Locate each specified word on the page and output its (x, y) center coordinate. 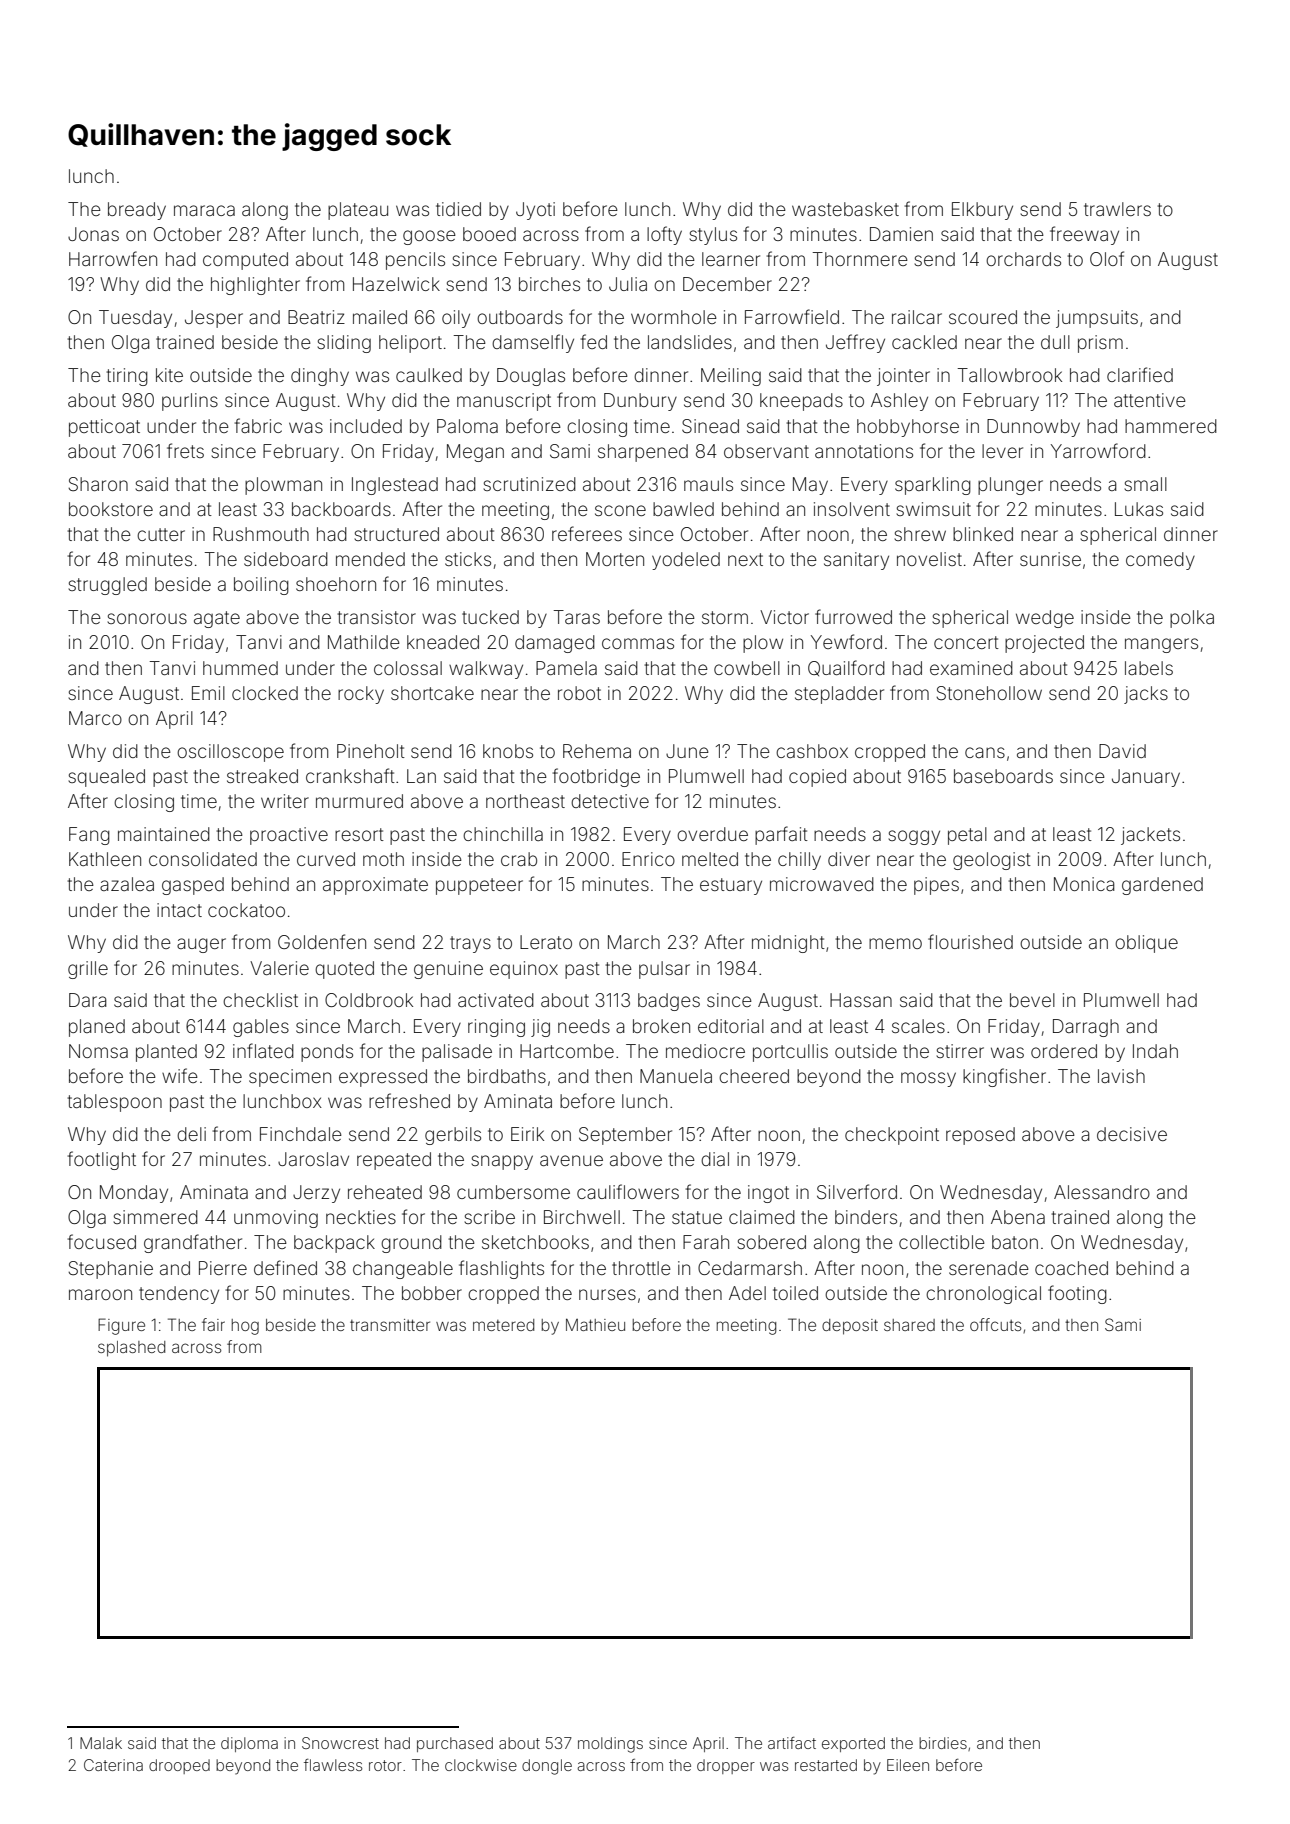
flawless (333, 1765)
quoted (344, 970)
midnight (788, 944)
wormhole (674, 317)
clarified (1140, 374)
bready (137, 211)
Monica (1084, 884)
